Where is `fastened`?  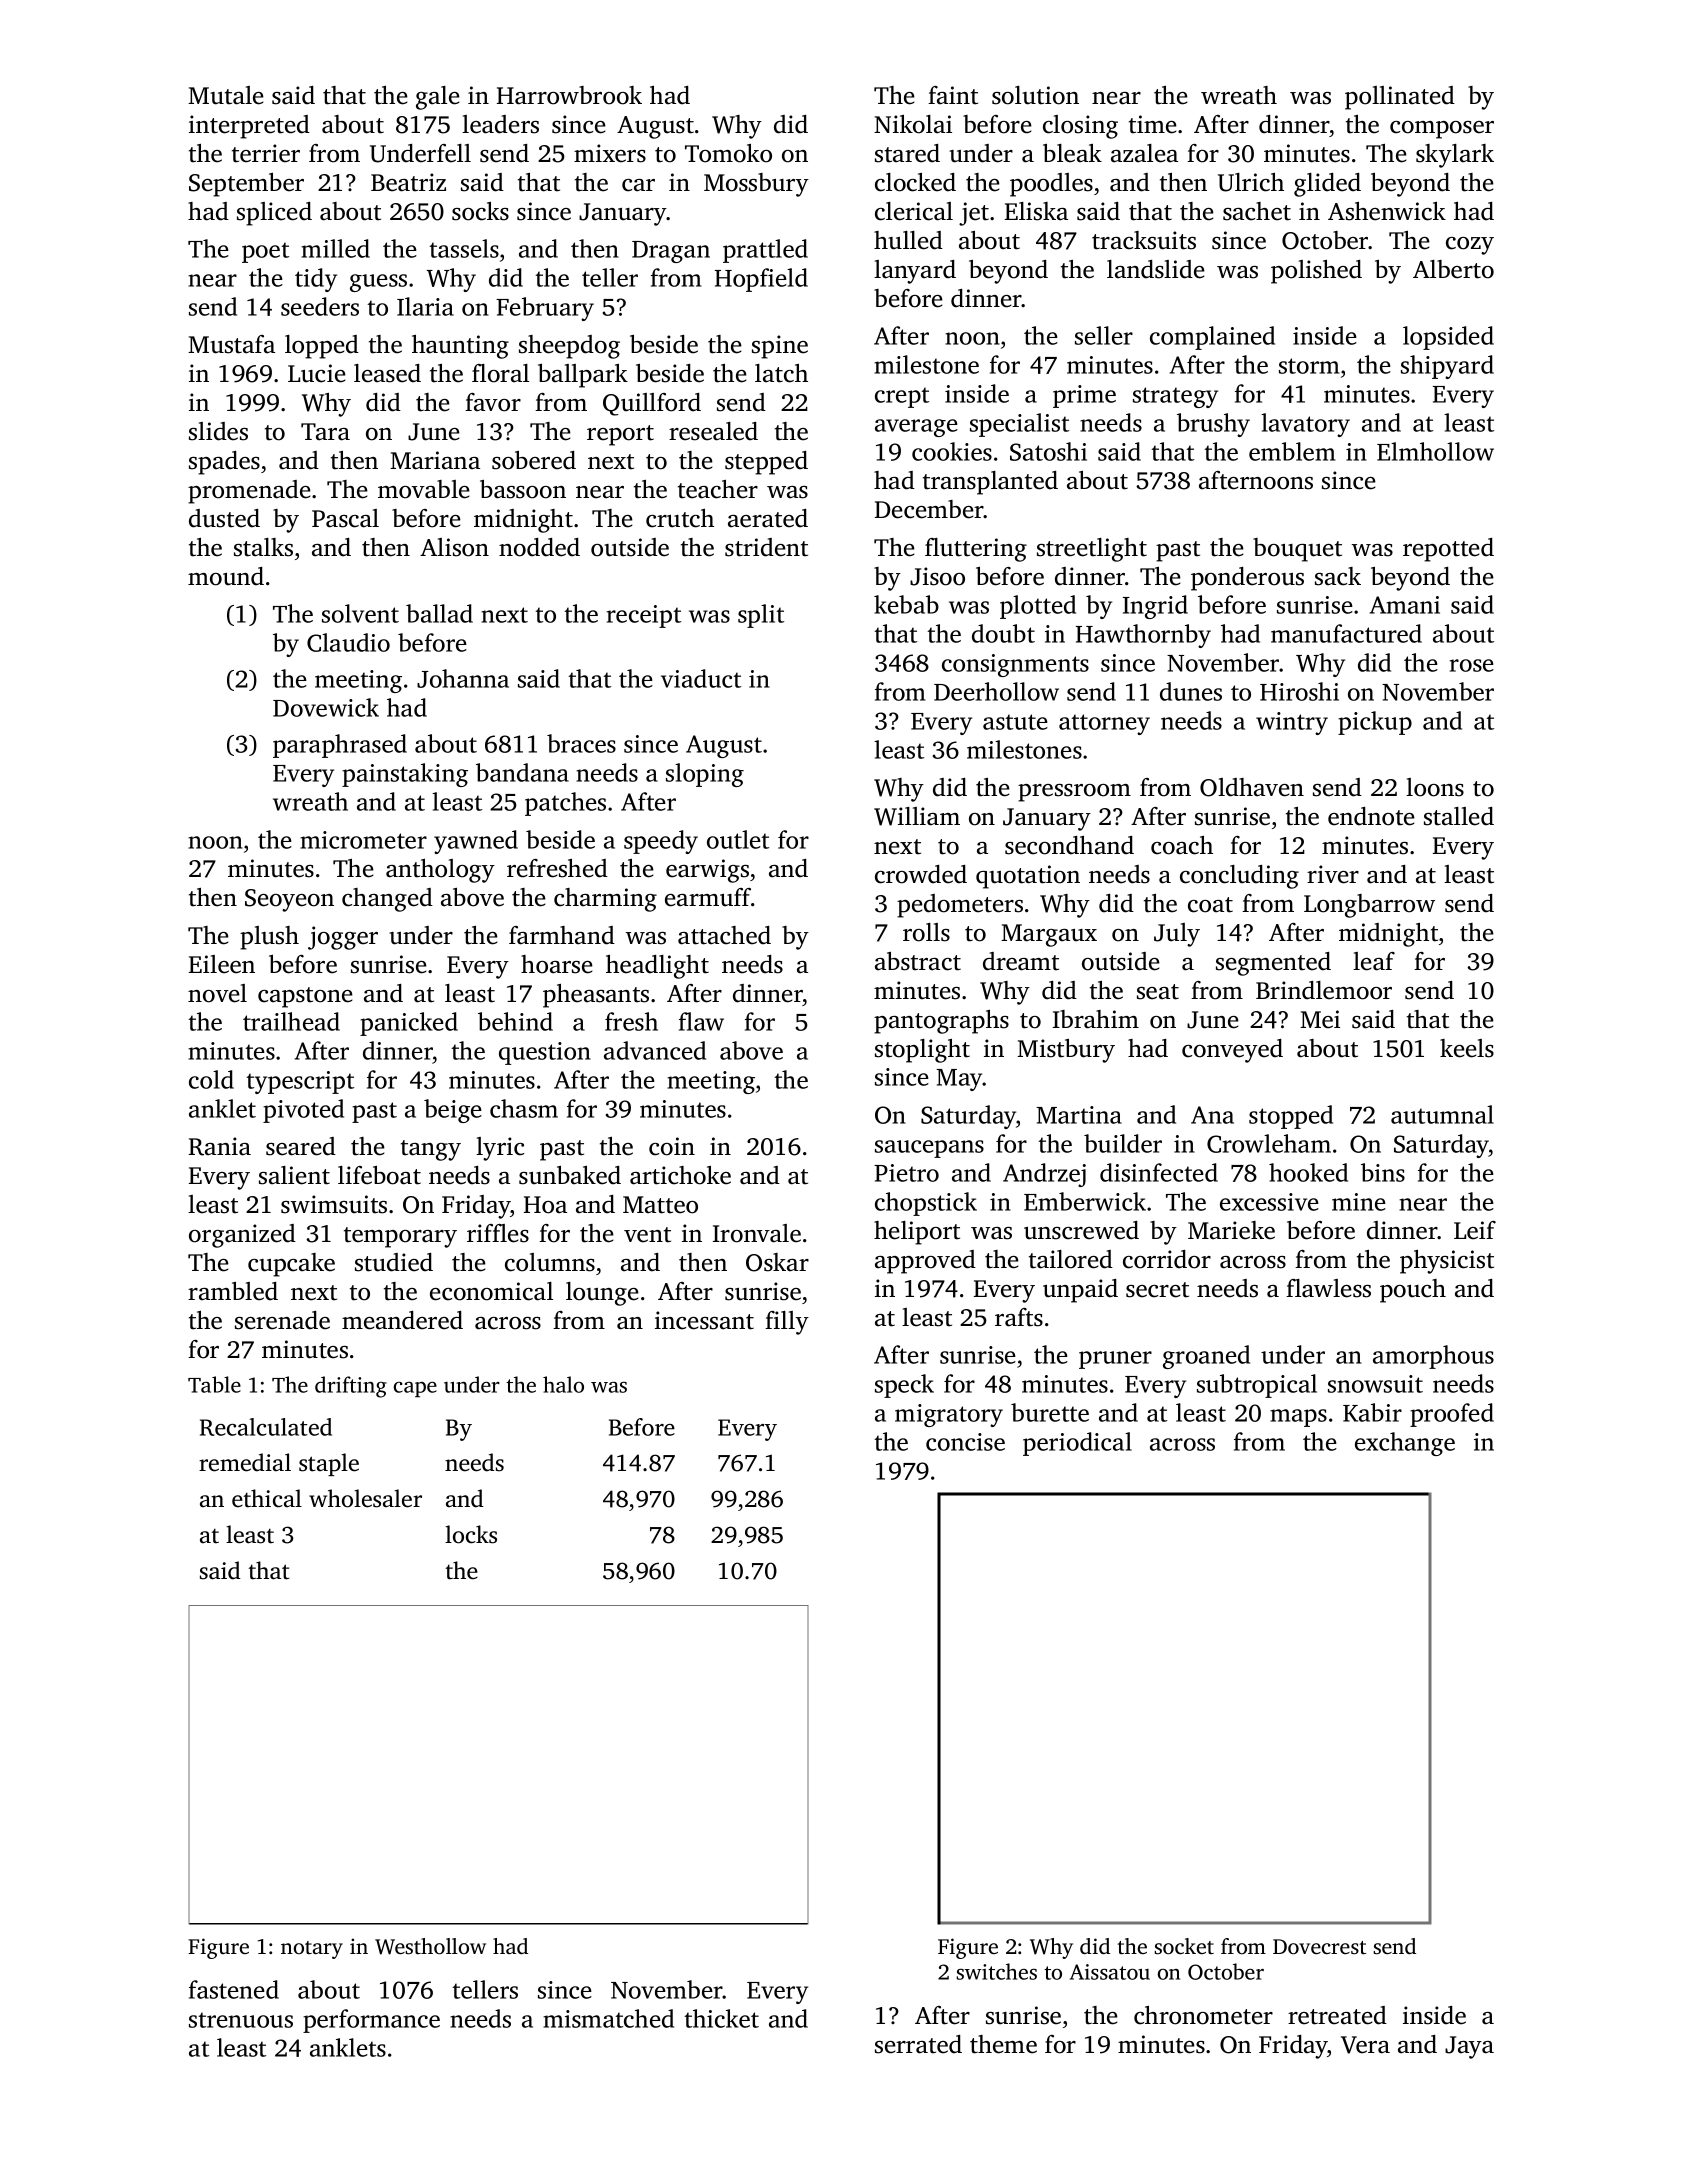
fastened is located at coordinates (234, 1989).
